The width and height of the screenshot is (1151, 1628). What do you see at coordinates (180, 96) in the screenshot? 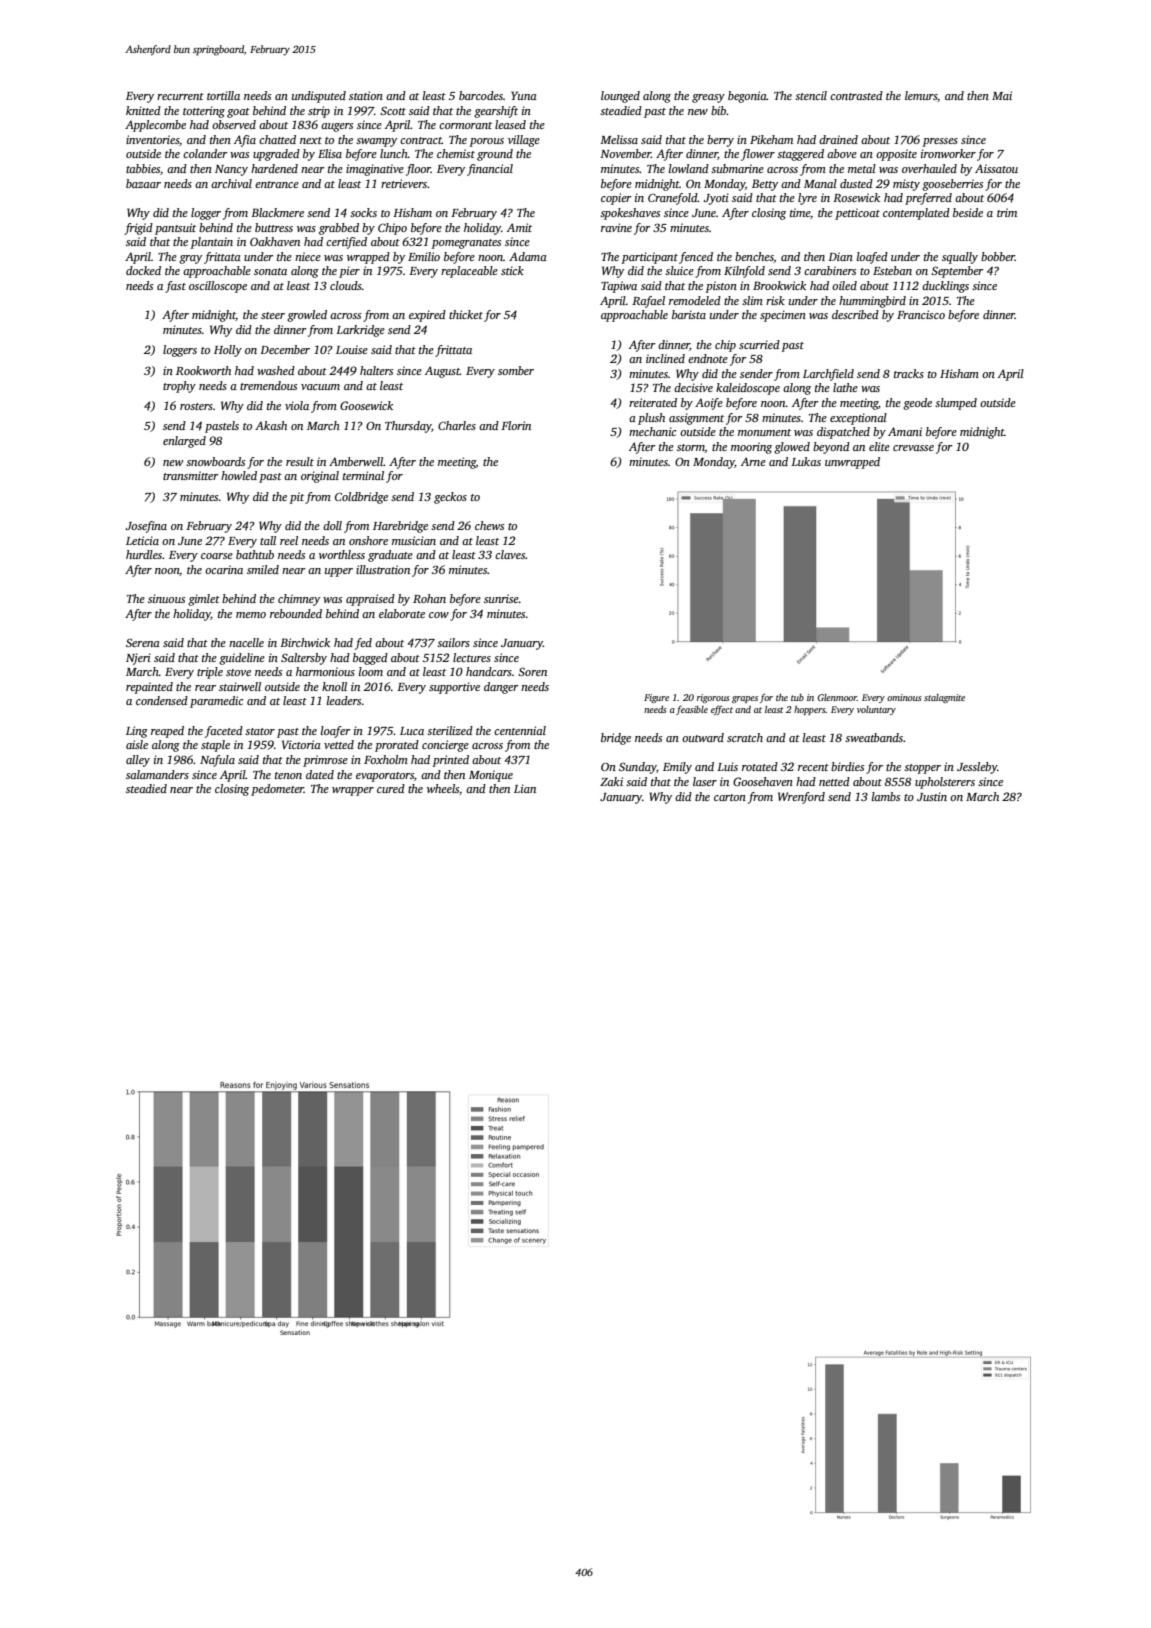
I see `recurrent` at bounding box center [180, 96].
